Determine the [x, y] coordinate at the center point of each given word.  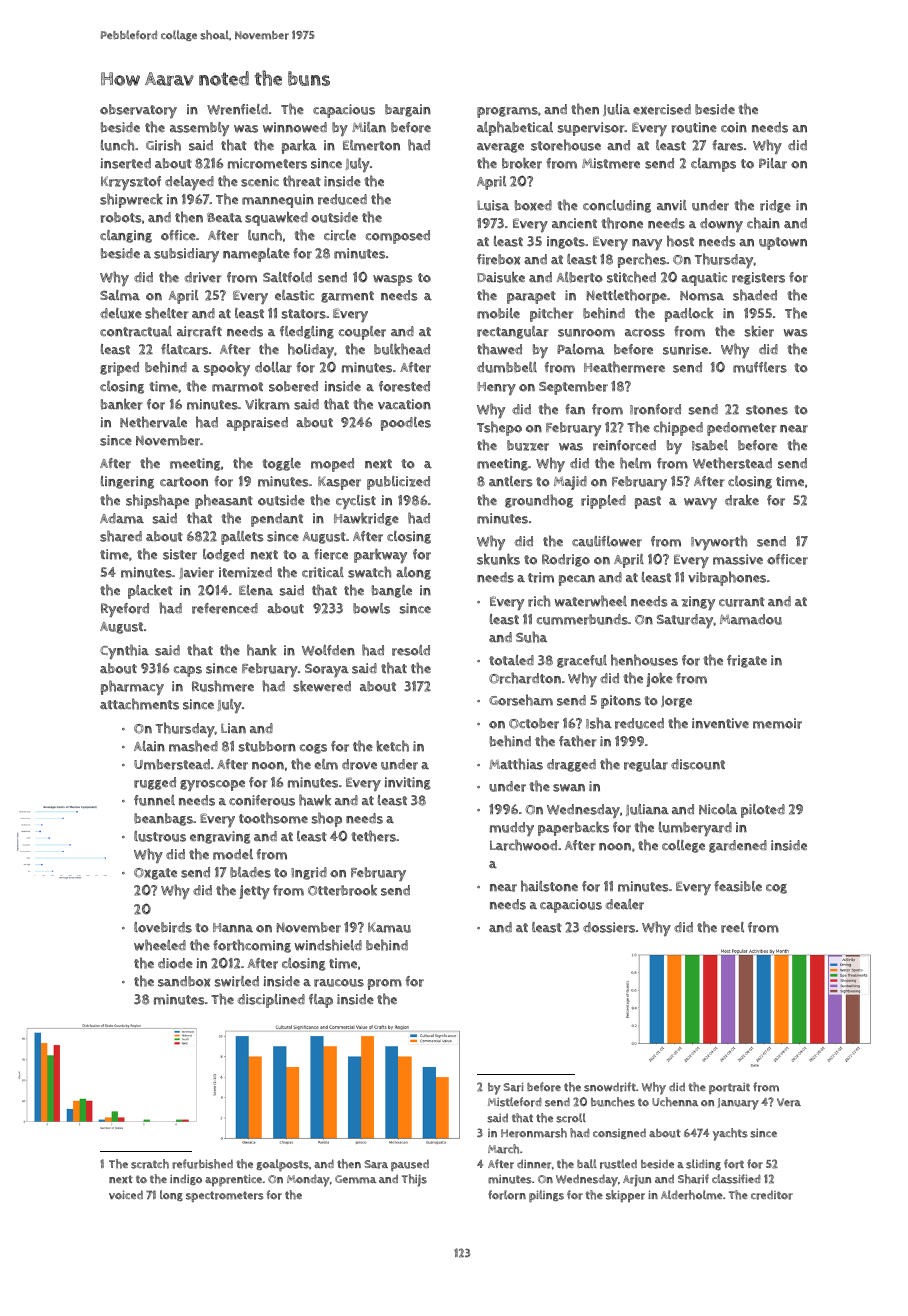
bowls [371, 608]
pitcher [552, 314]
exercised [662, 109]
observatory [138, 111]
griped [119, 369]
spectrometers [225, 1197]
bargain [408, 110]
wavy [700, 503]
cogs [313, 749]
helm [635, 463]
